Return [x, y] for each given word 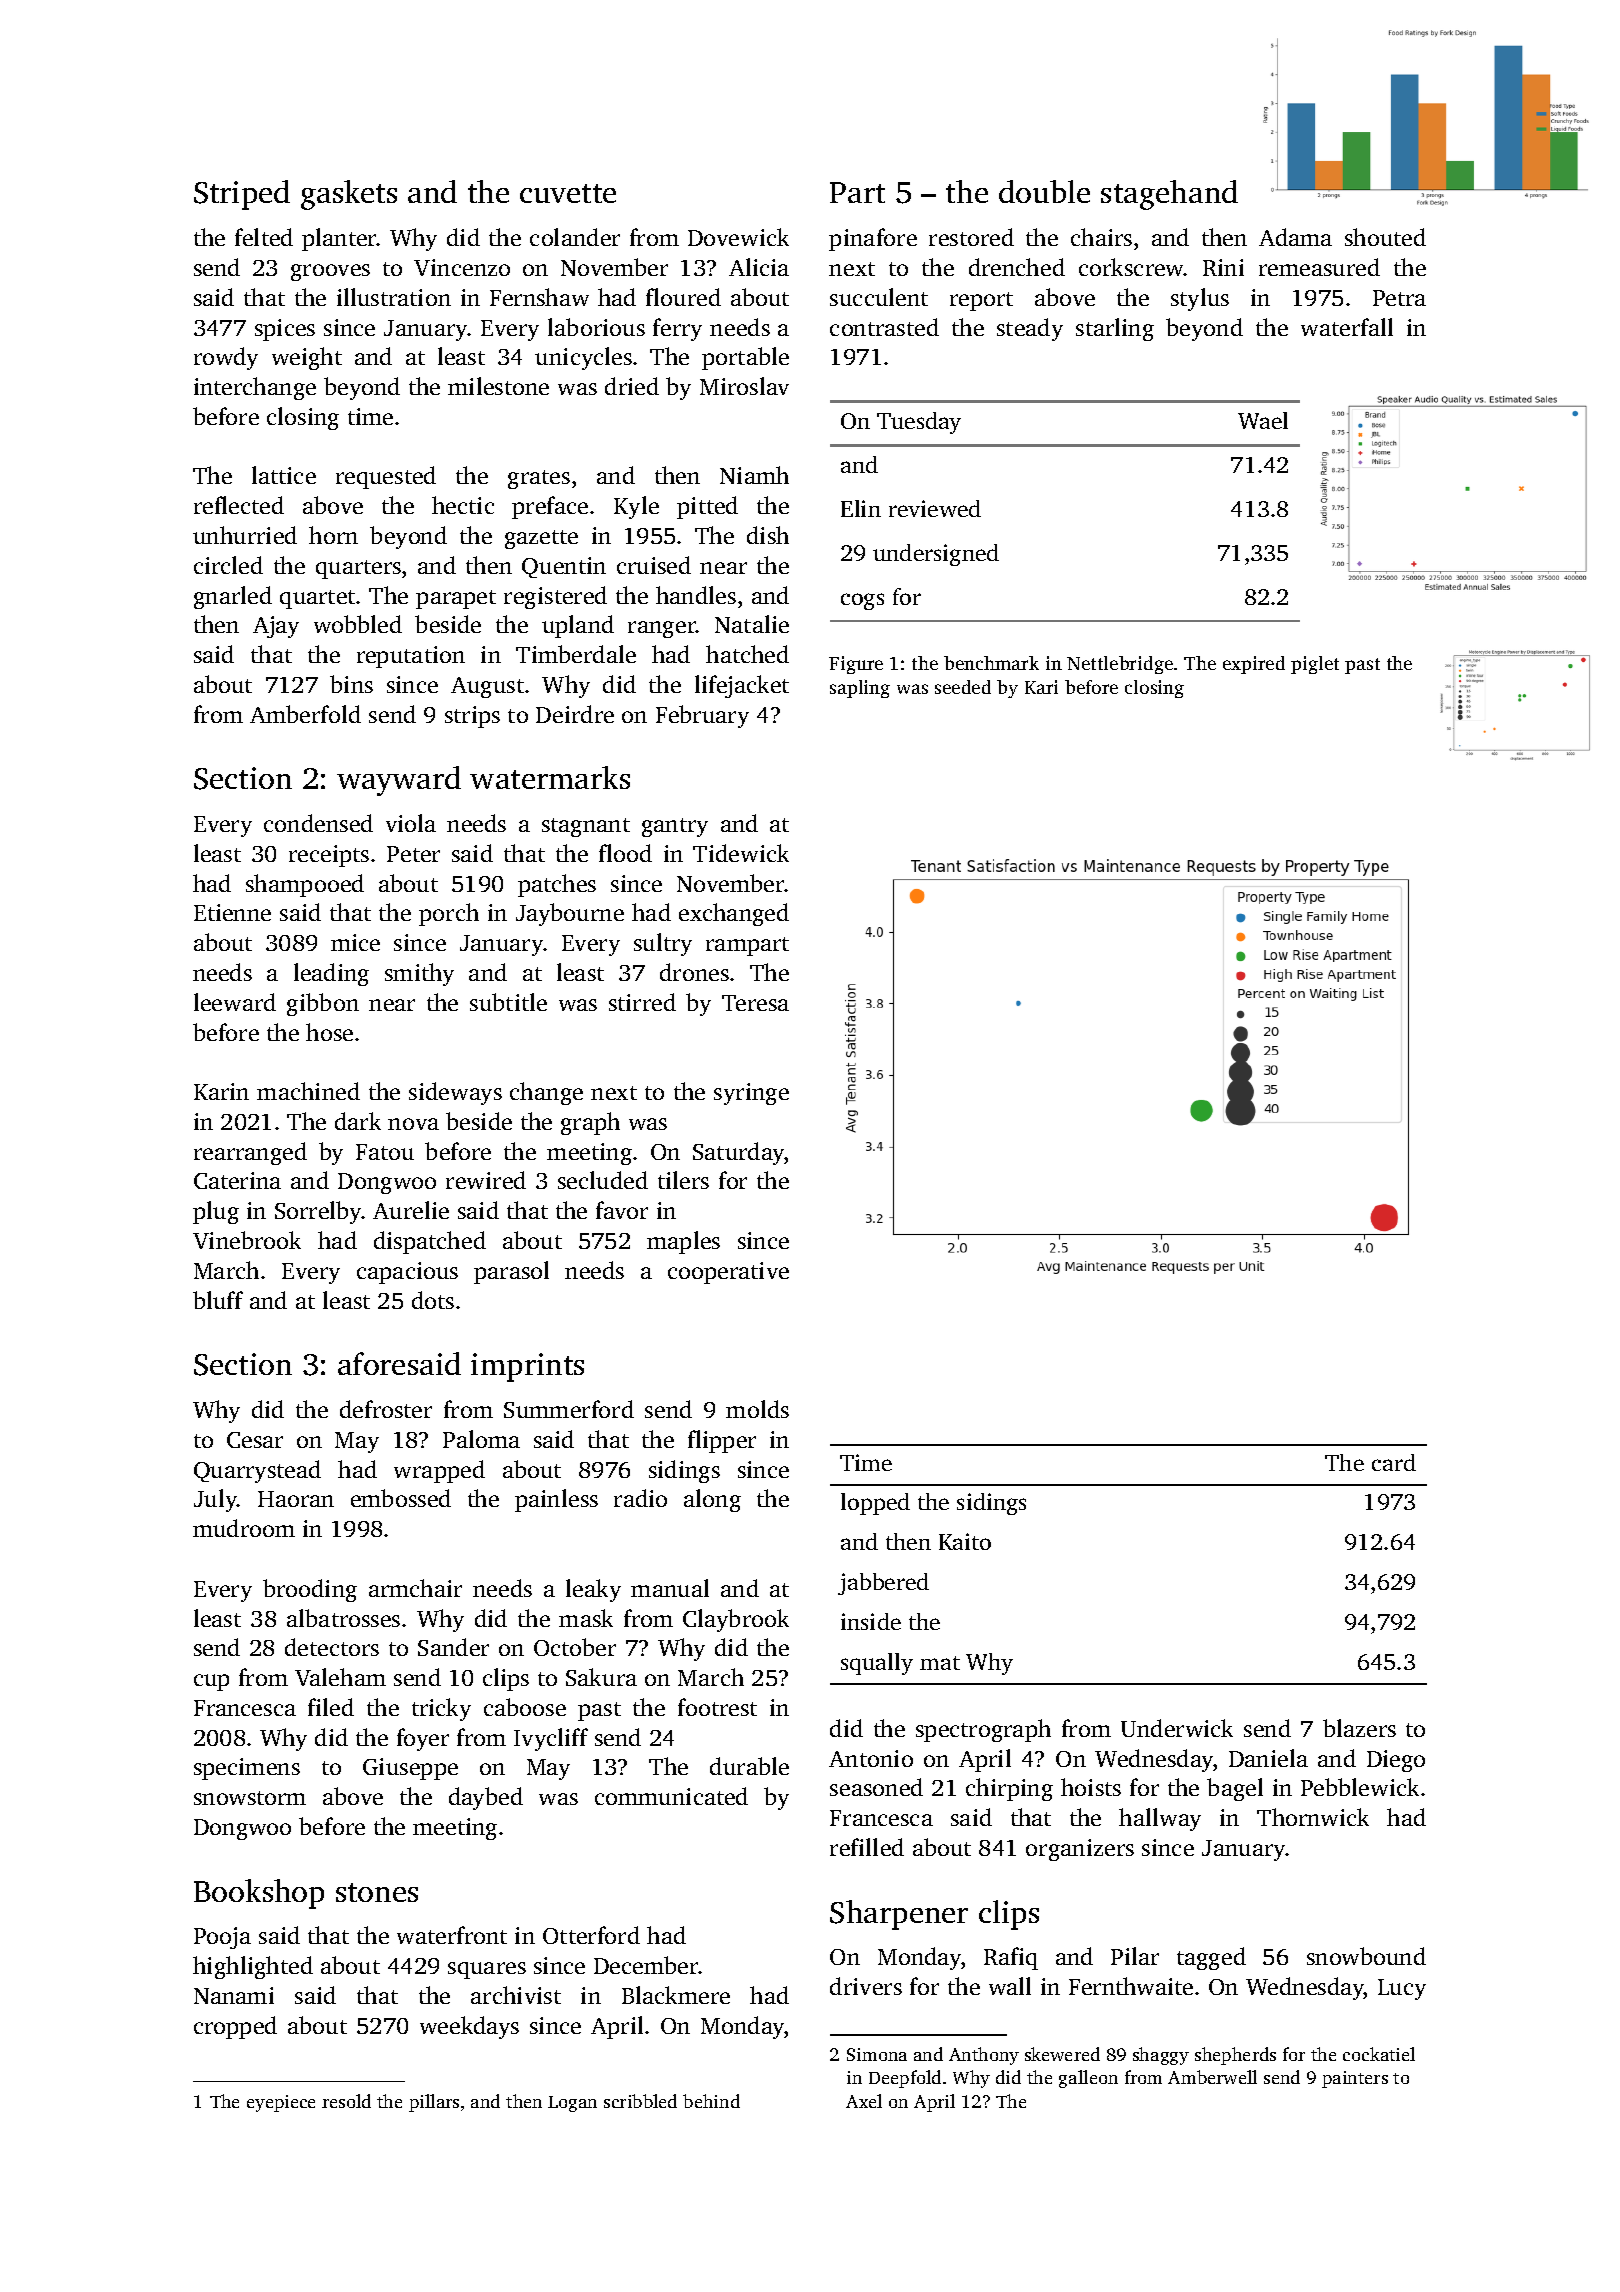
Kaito [965, 1541]
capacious [407, 1273]
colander [575, 237]
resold [346, 2101]
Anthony [984, 2056]
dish [768, 535]
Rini [1223, 267]
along [712, 1500]
